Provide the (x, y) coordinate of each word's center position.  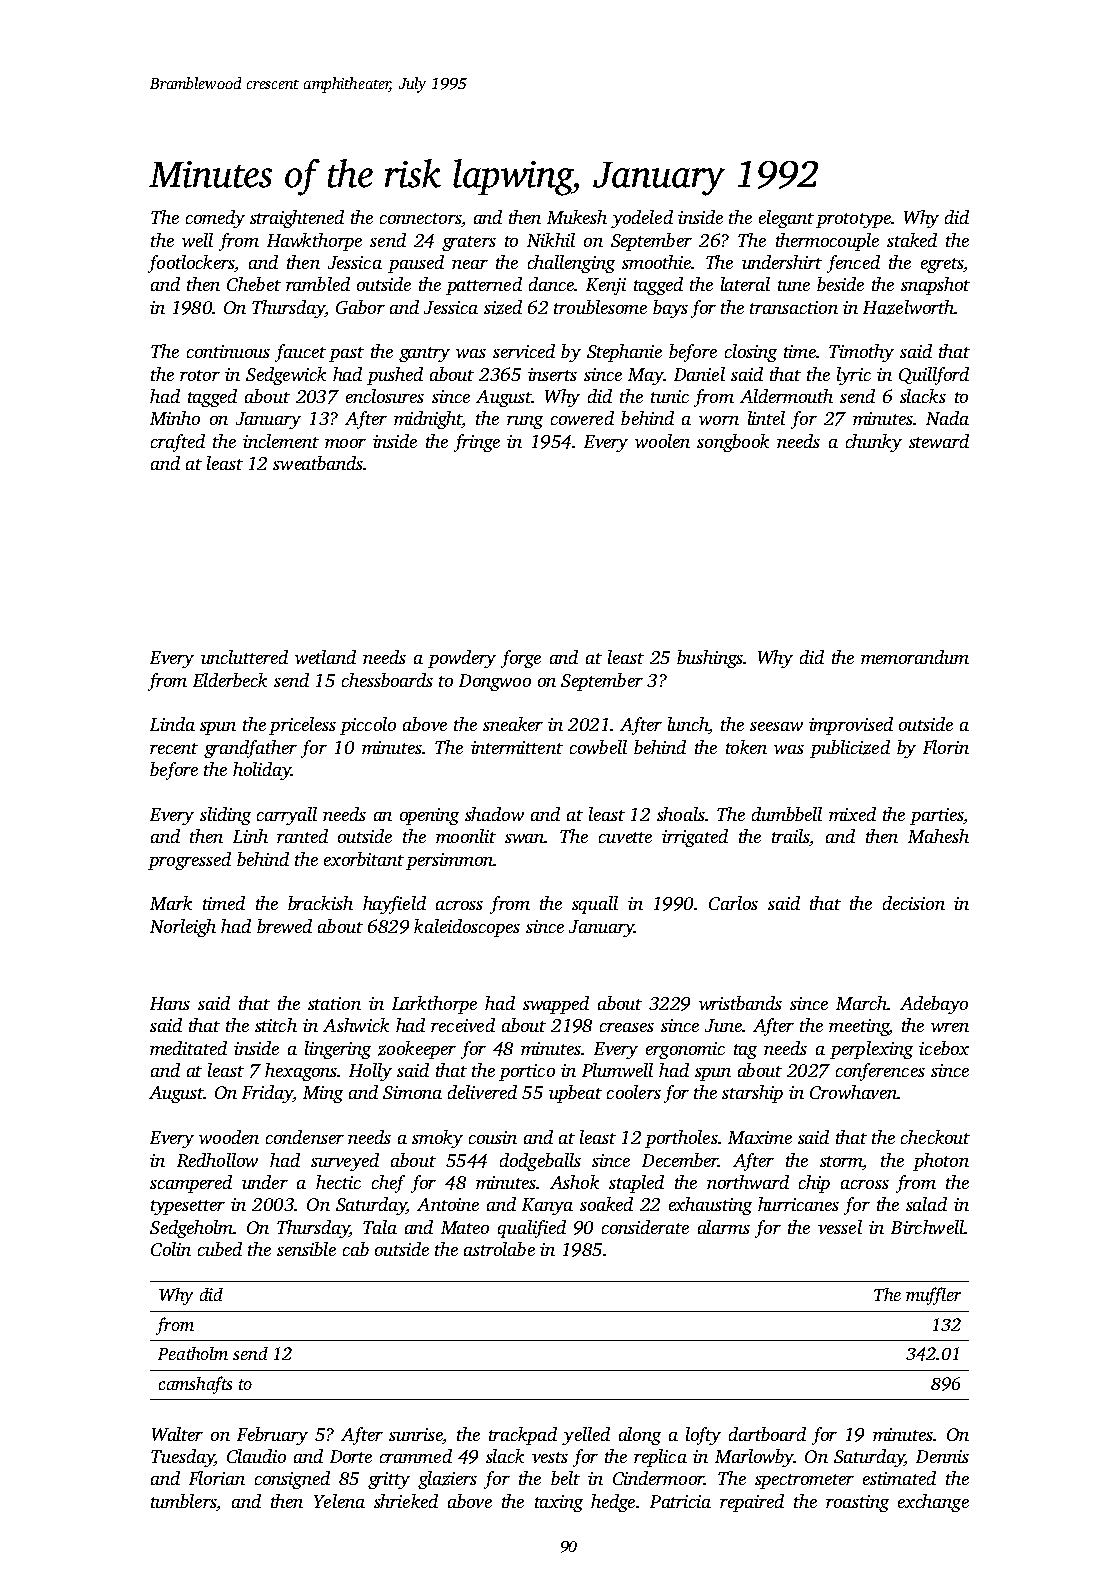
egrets (942, 265)
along (640, 1436)
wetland (325, 657)
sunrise (416, 1434)
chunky (874, 443)
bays (670, 309)
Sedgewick (286, 376)
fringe (477, 443)
